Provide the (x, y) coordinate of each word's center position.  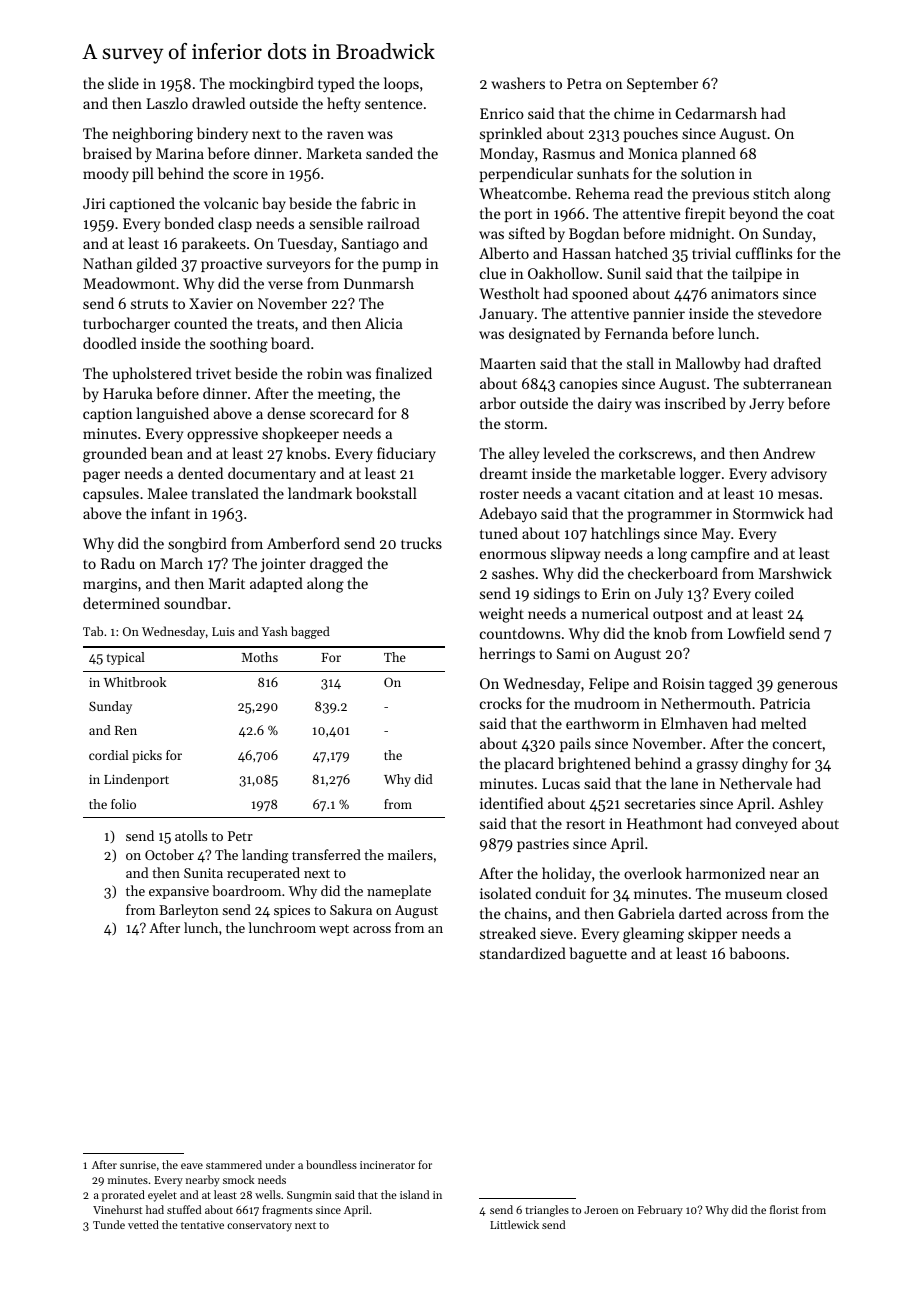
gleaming (653, 935)
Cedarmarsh (716, 113)
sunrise (138, 1165)
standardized (523, 953)
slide (123, 83)
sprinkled (511, 134)
